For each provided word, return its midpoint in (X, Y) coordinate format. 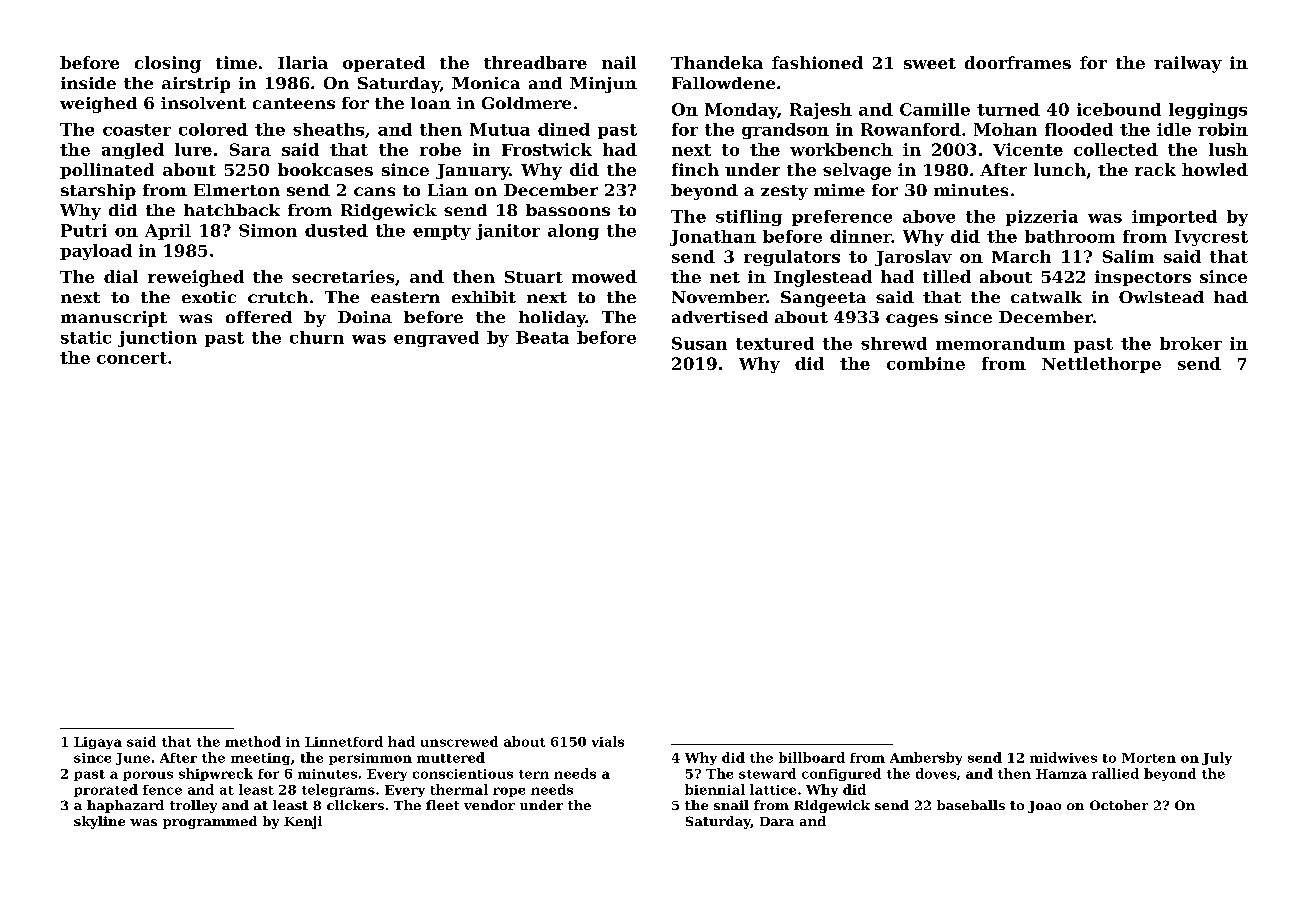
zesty (784, 192)
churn (317, 337)
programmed (210, 822)
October (1119, 805)
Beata (542, 337)
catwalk (1046, 297)
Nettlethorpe (1101, 365)
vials (608, 741)
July (1217, 758)
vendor (489, 805)
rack (1155, 169)
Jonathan (713, 238)
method (253, 741)
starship (98, 192)
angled (133, 151)
